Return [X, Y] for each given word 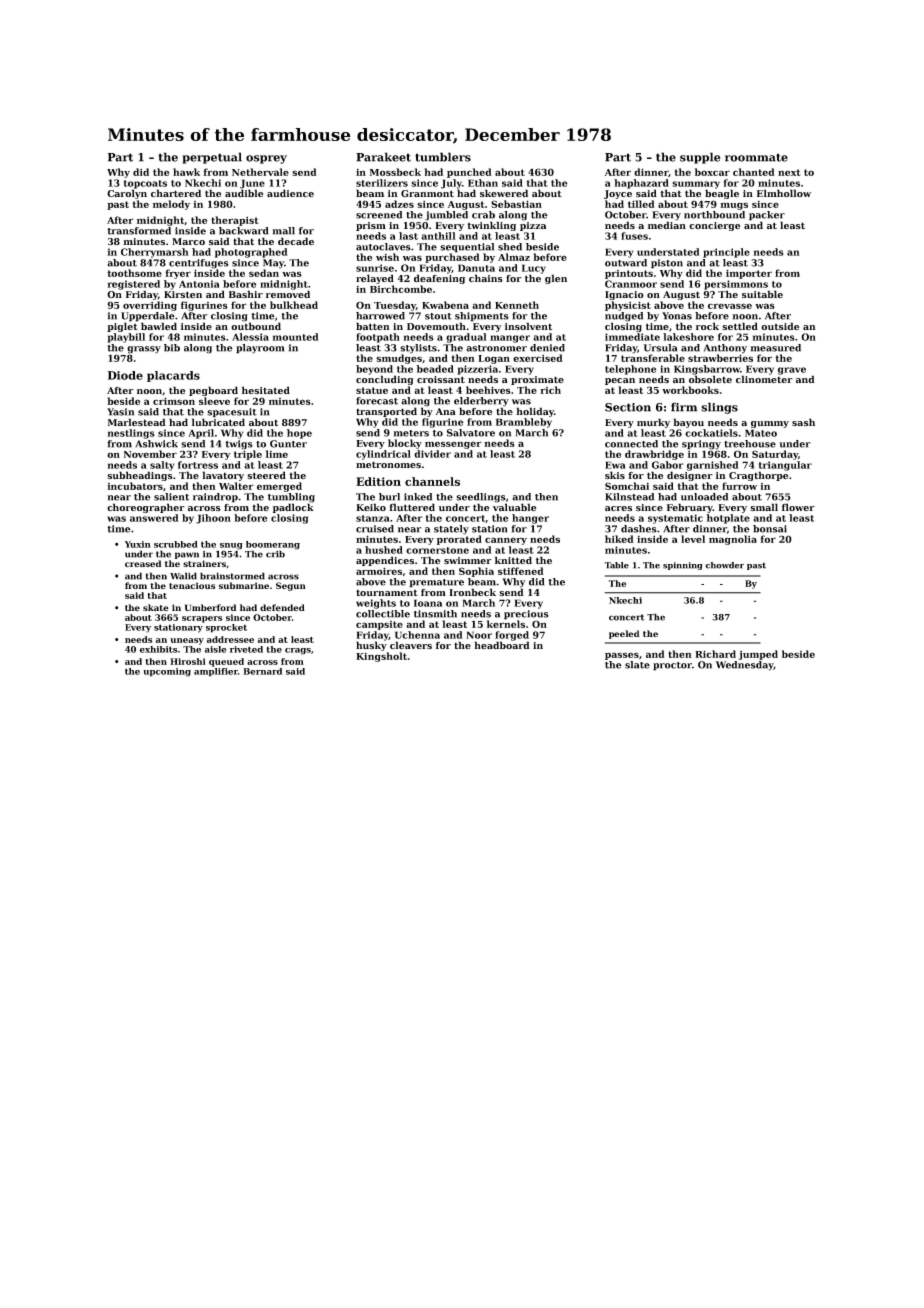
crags [298, 651]
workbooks [690, 390]
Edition [378, 481]
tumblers [443, 157]
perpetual [212, 158]
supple [700, 158]
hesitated [266, 390]
